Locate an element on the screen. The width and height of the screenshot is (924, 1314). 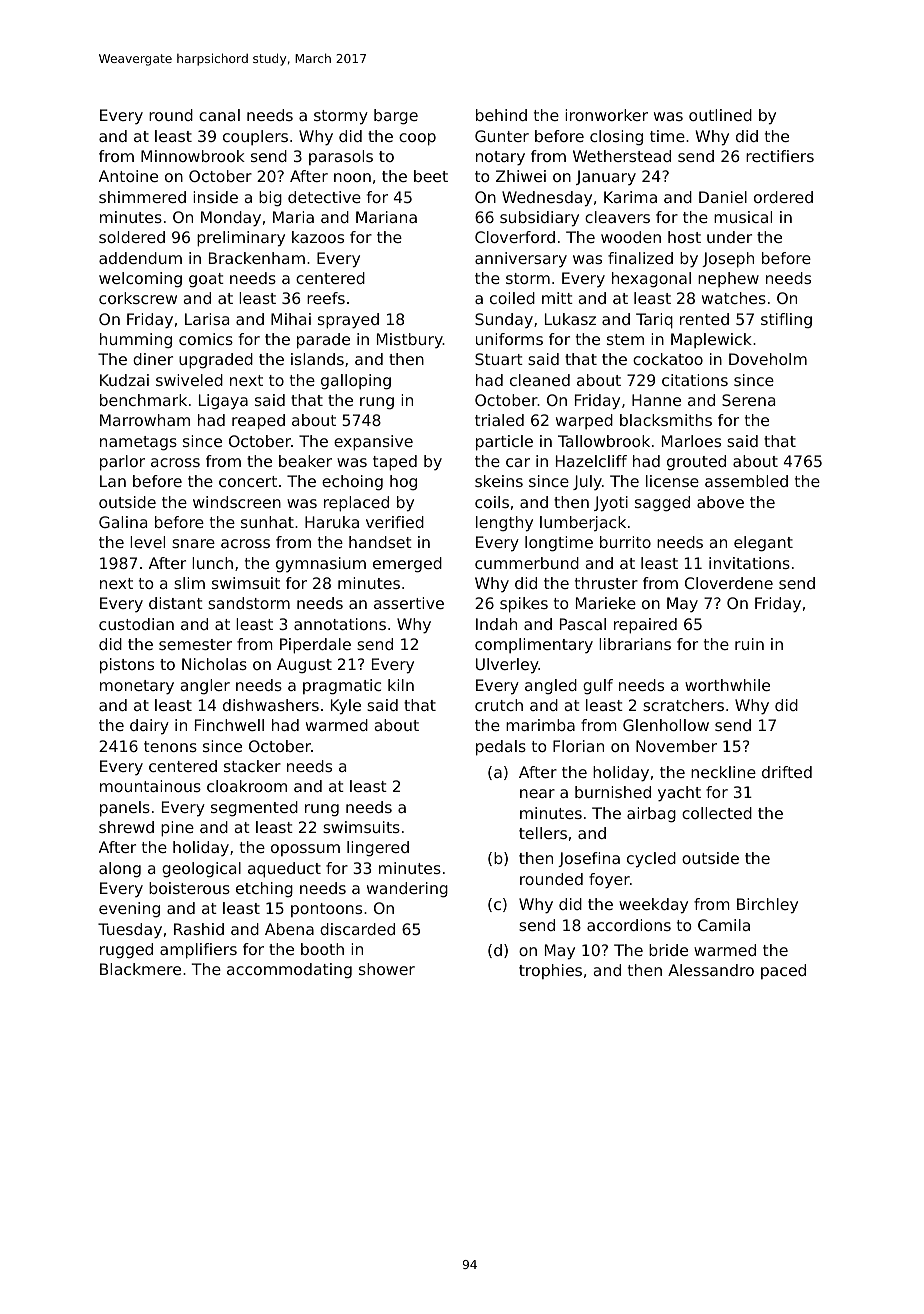
spikes is located at coordinates (524, 605).
